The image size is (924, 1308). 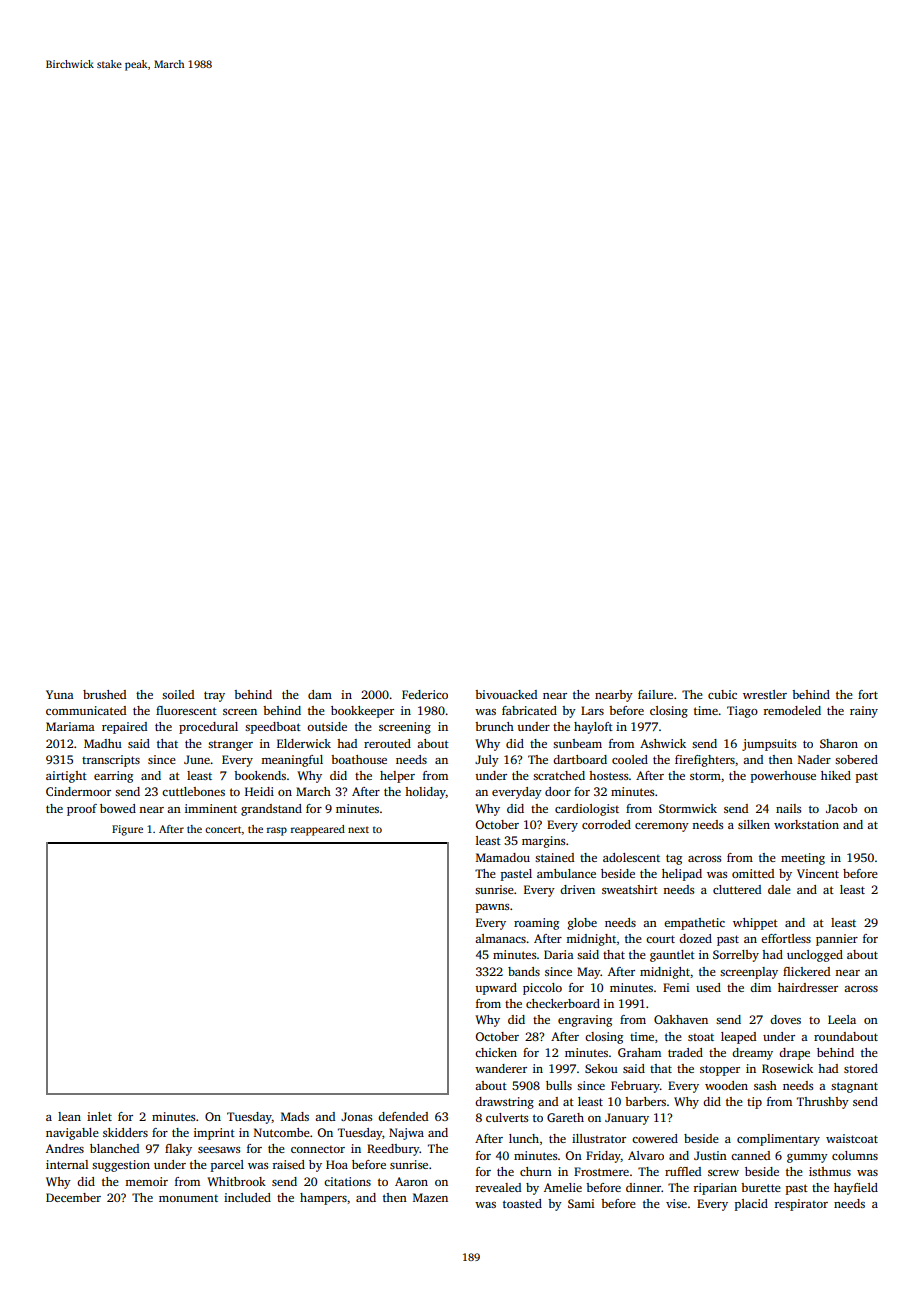 I want to click on inlet, so click(x=99, y=1116).
